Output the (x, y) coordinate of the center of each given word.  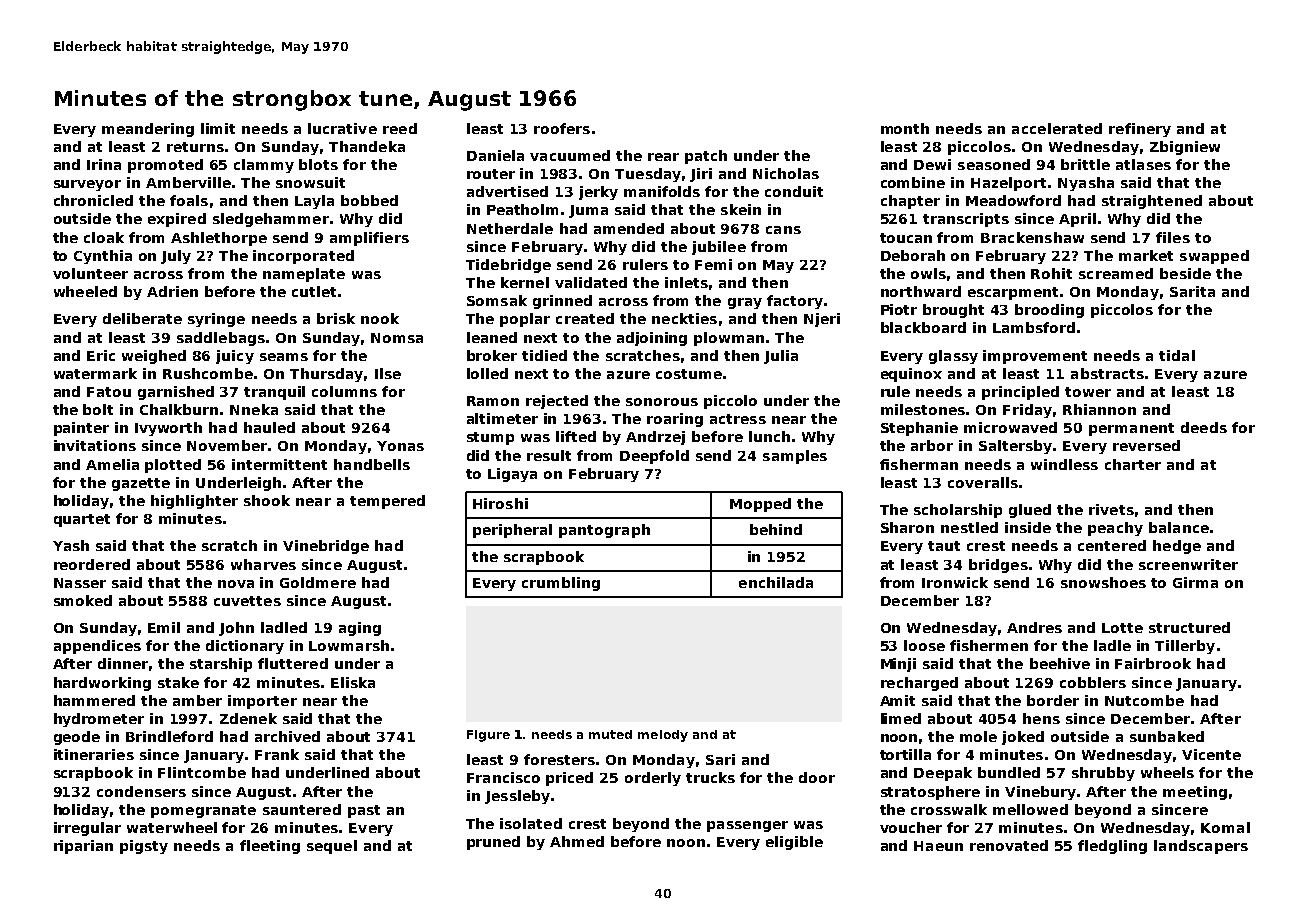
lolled (487, 373)
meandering (148, 130)
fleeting (270, 847)
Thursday (326, 375)
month (905, 128)
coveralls (983, 482)
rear (663, 157)
